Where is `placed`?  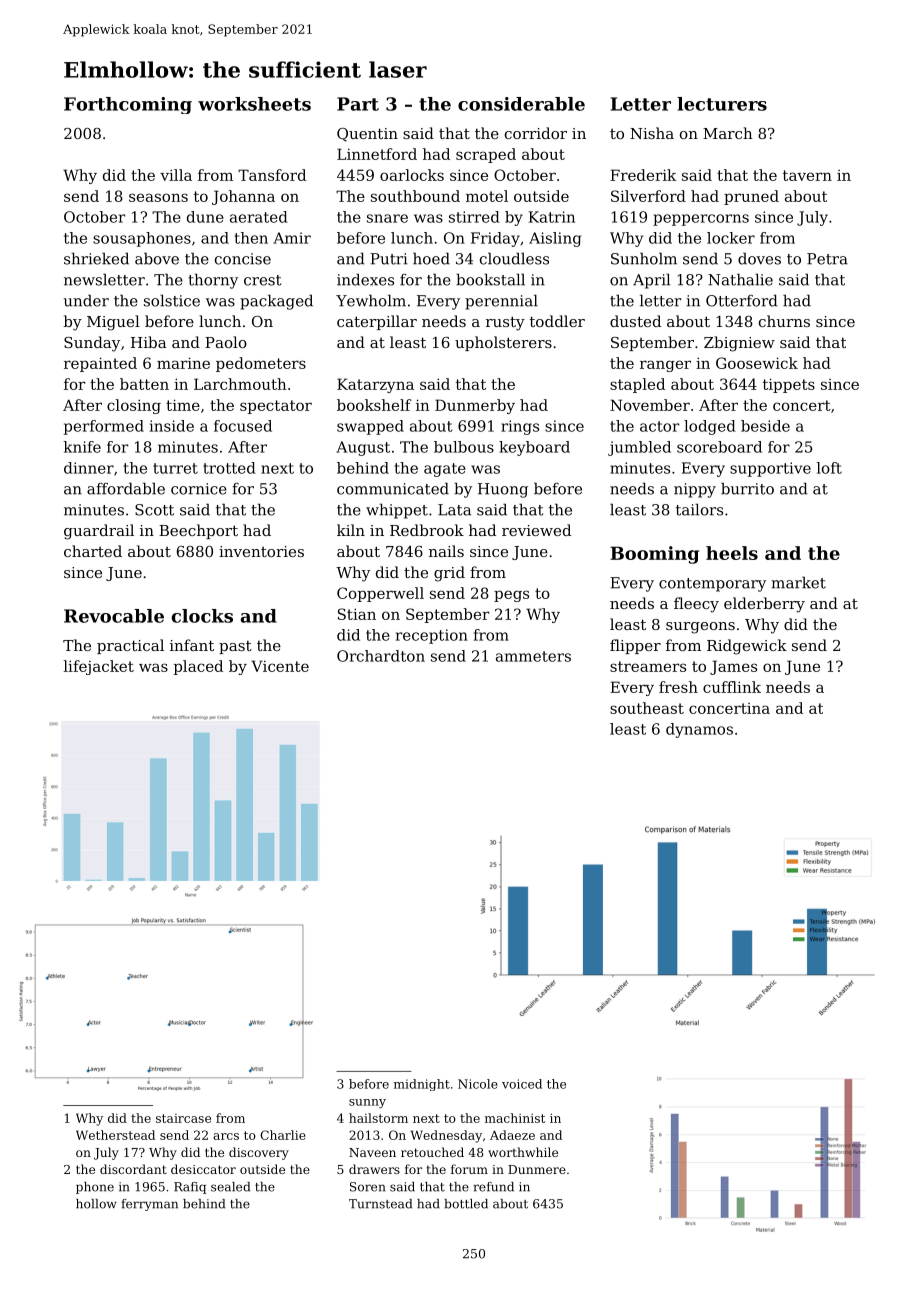 placed is located at coordinates (198, 667).
